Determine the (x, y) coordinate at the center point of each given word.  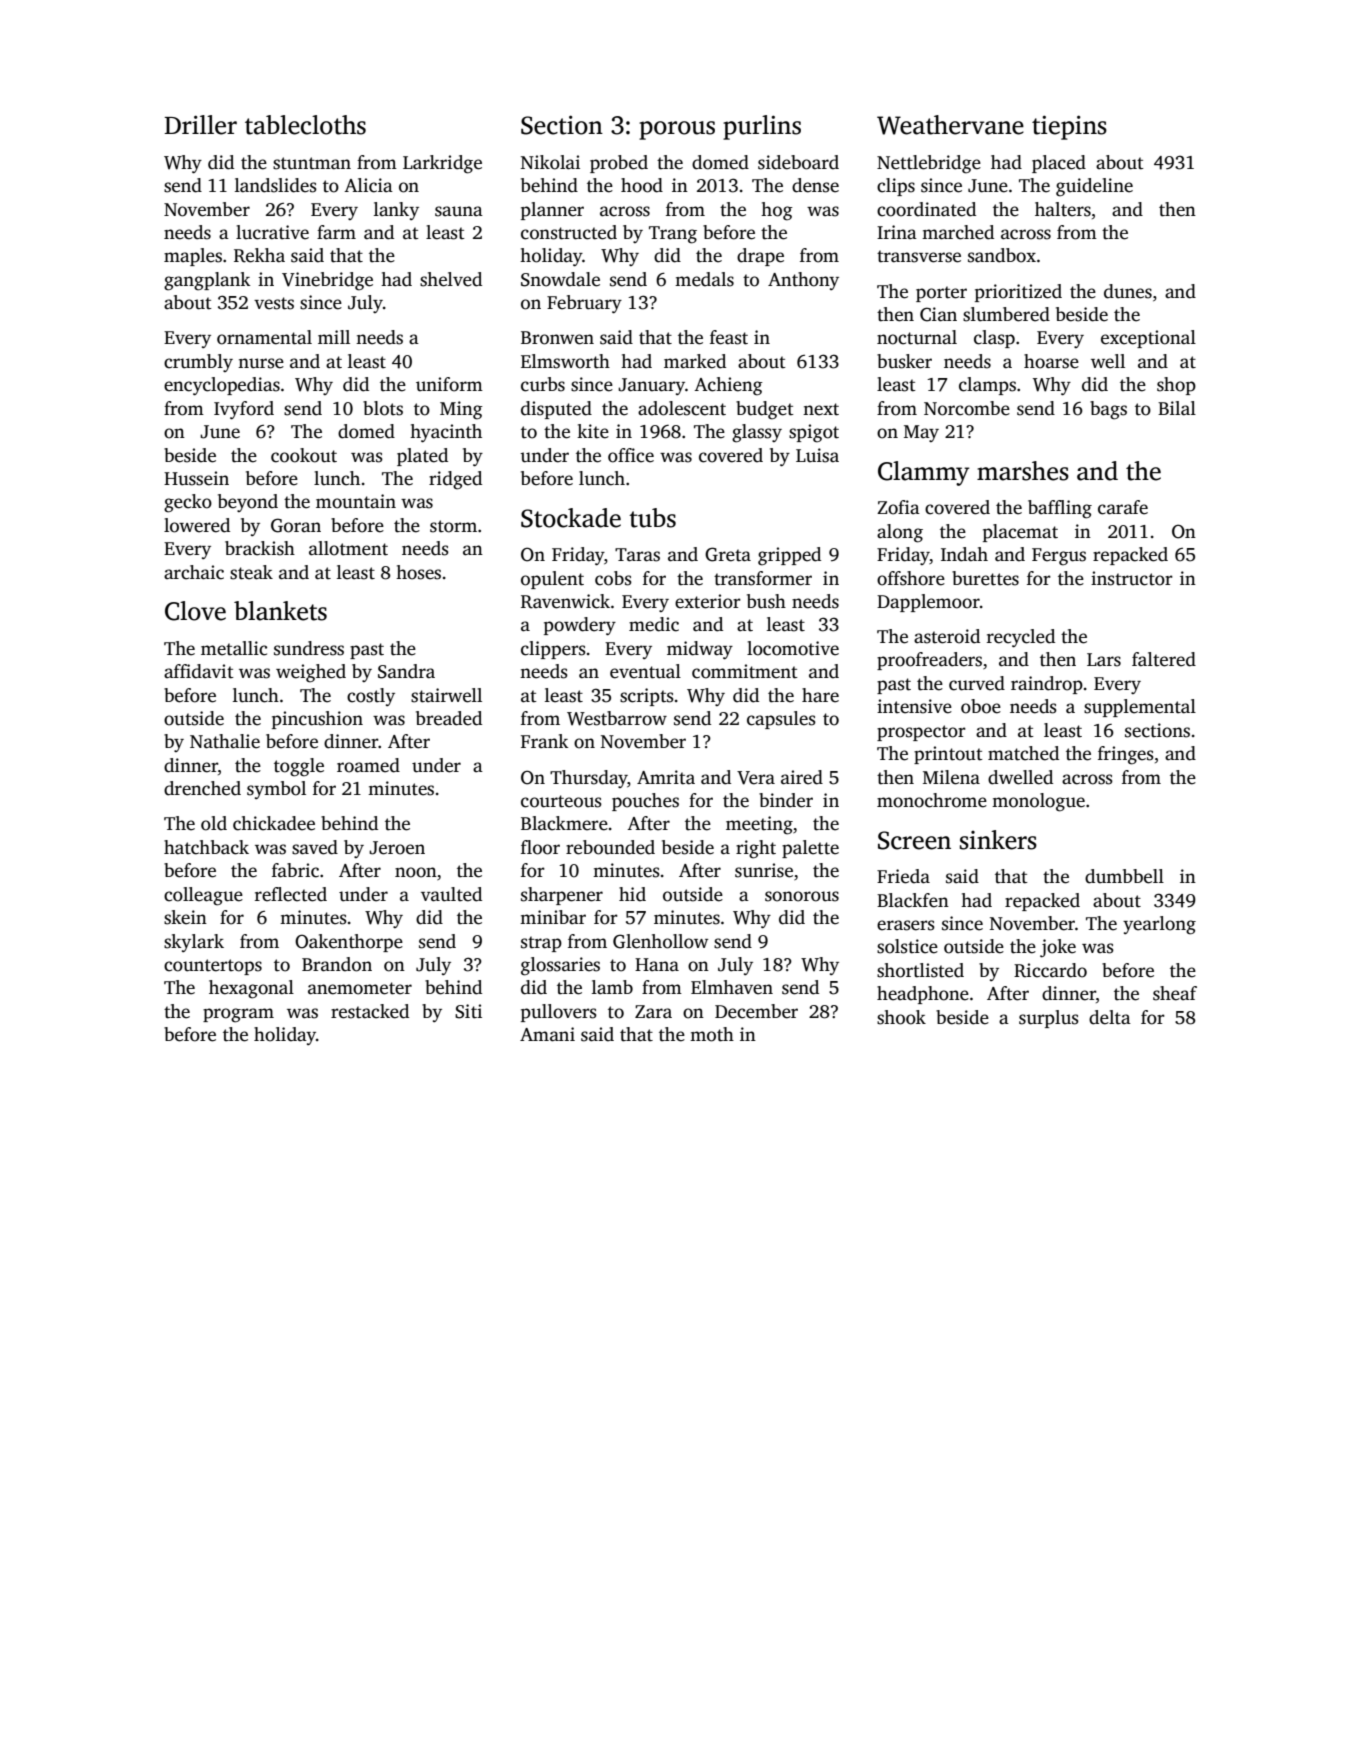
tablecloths (305, 125)
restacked (370, 1011)
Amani (547, 1034)
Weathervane (950, 125)
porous (677, 130)
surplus (1049, 1019)
